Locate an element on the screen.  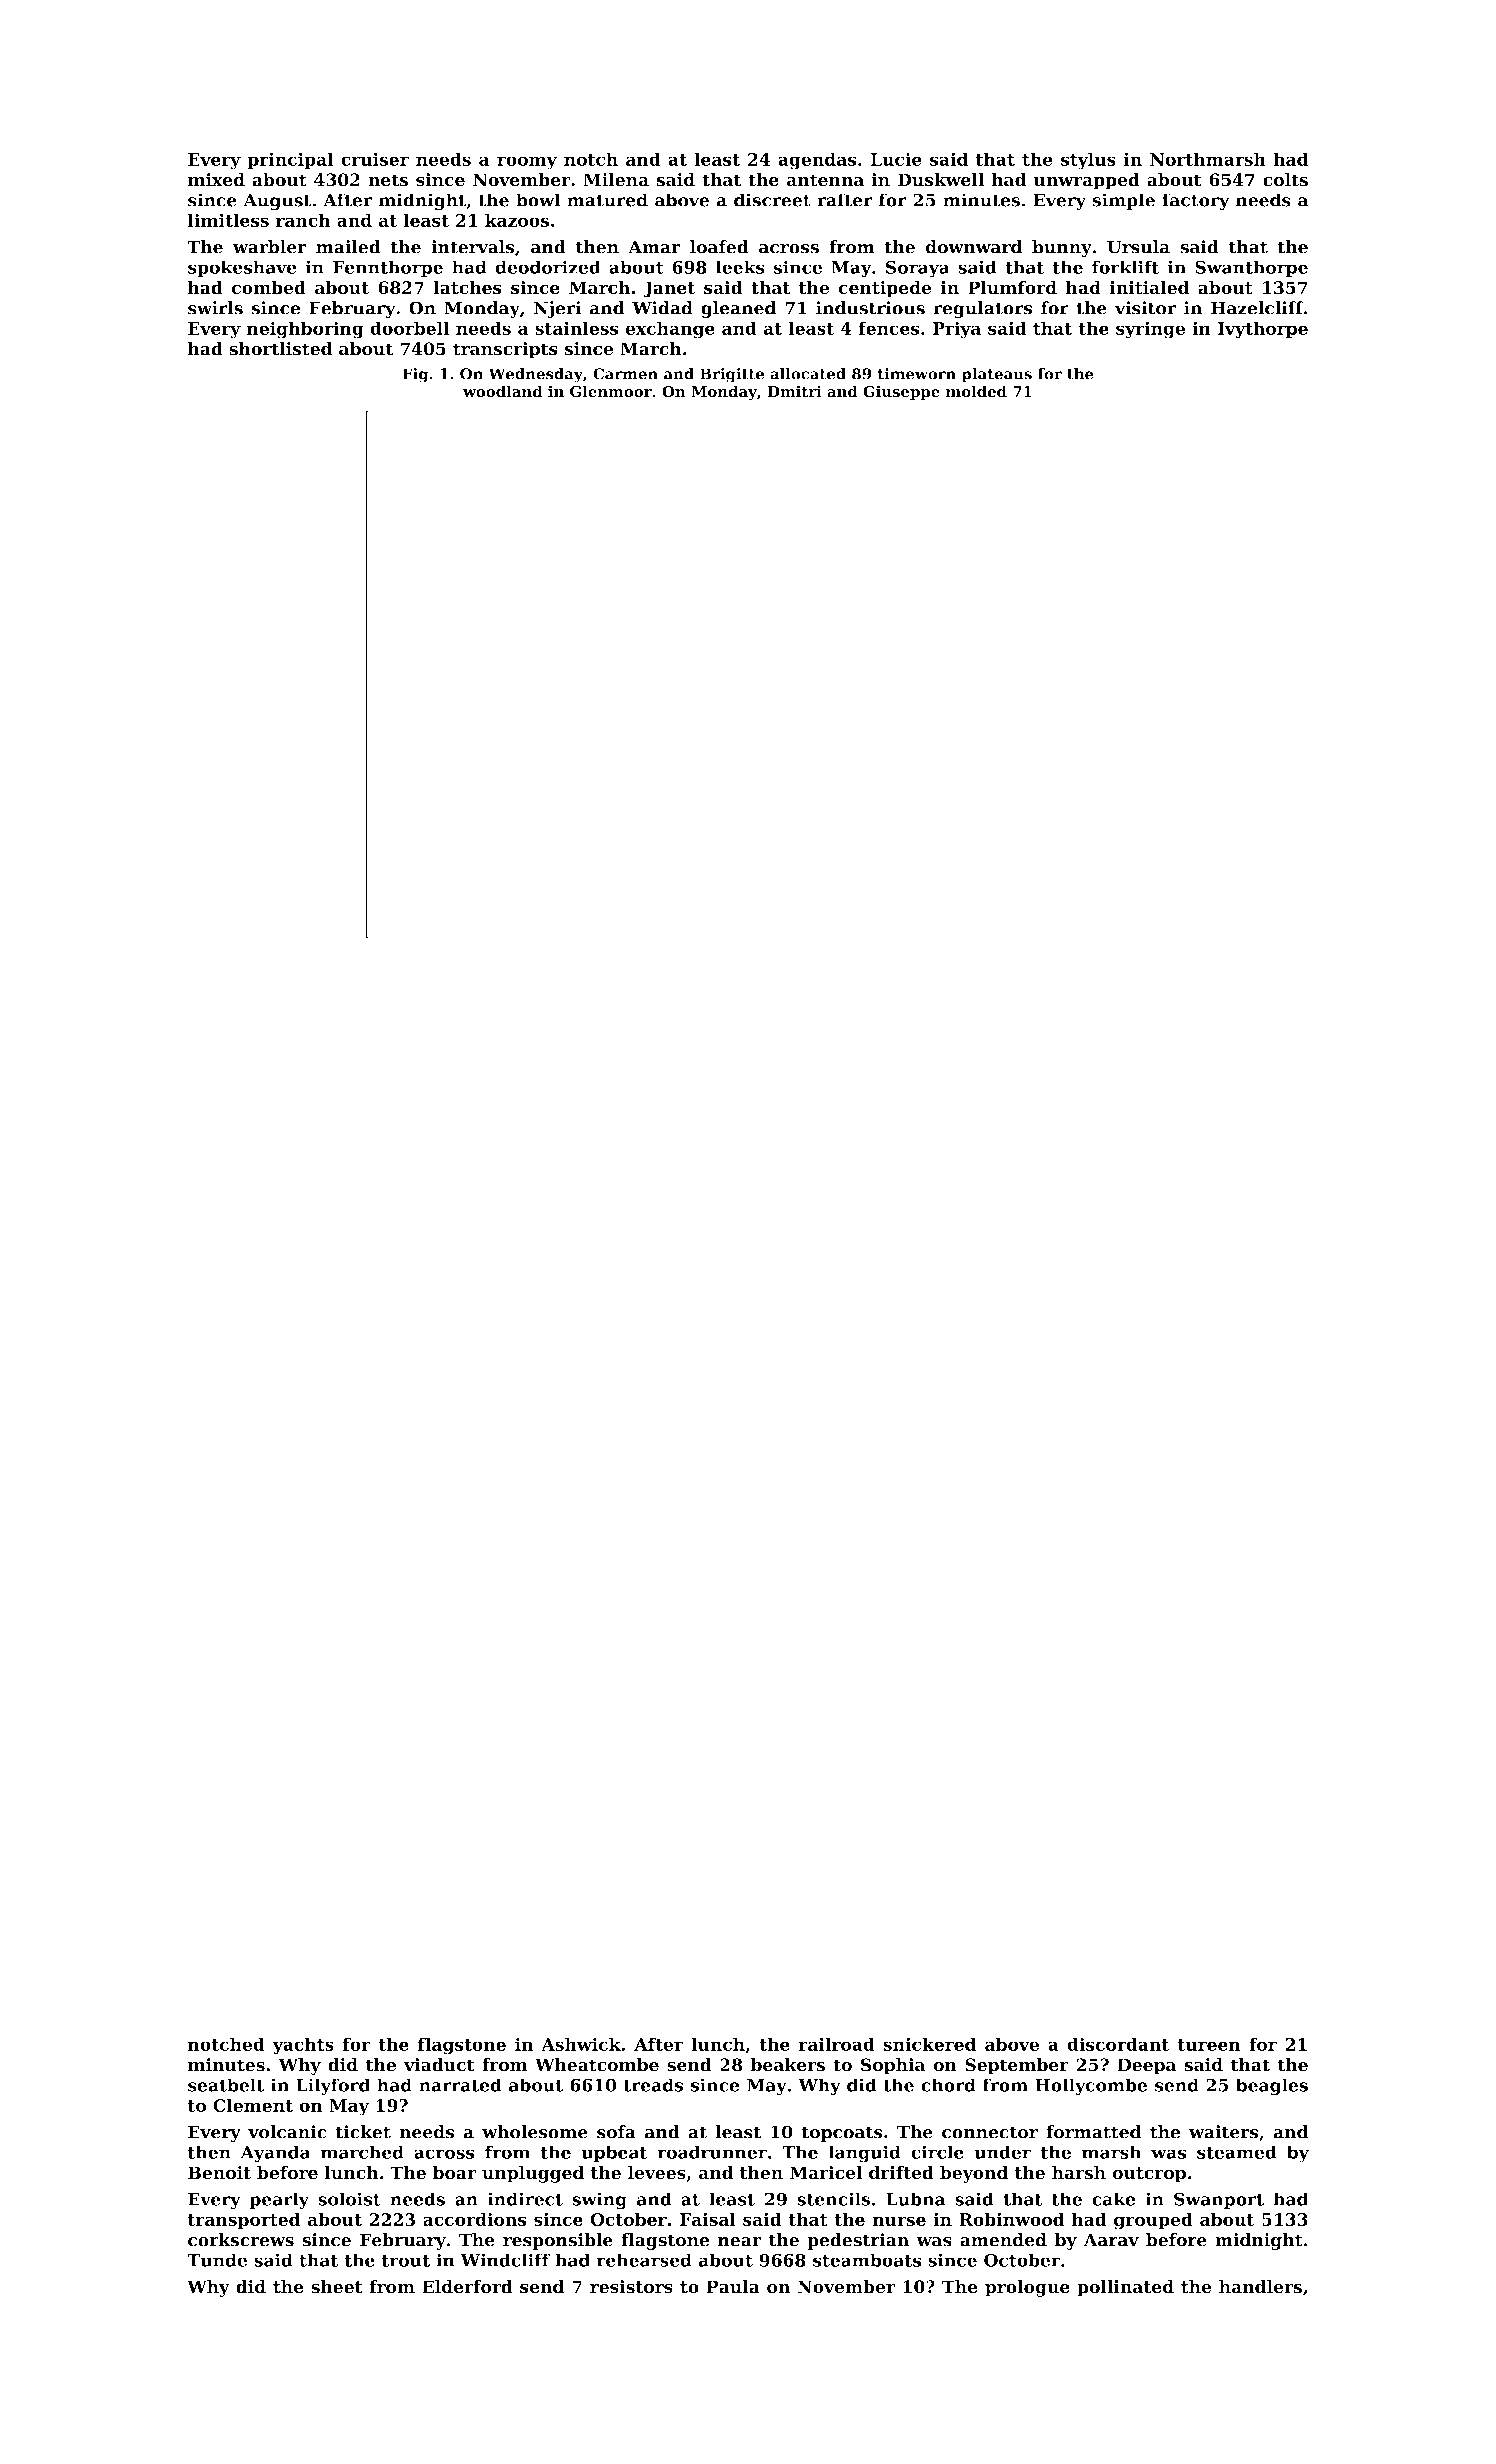
stylus is located at coordinates (1088, 161).
